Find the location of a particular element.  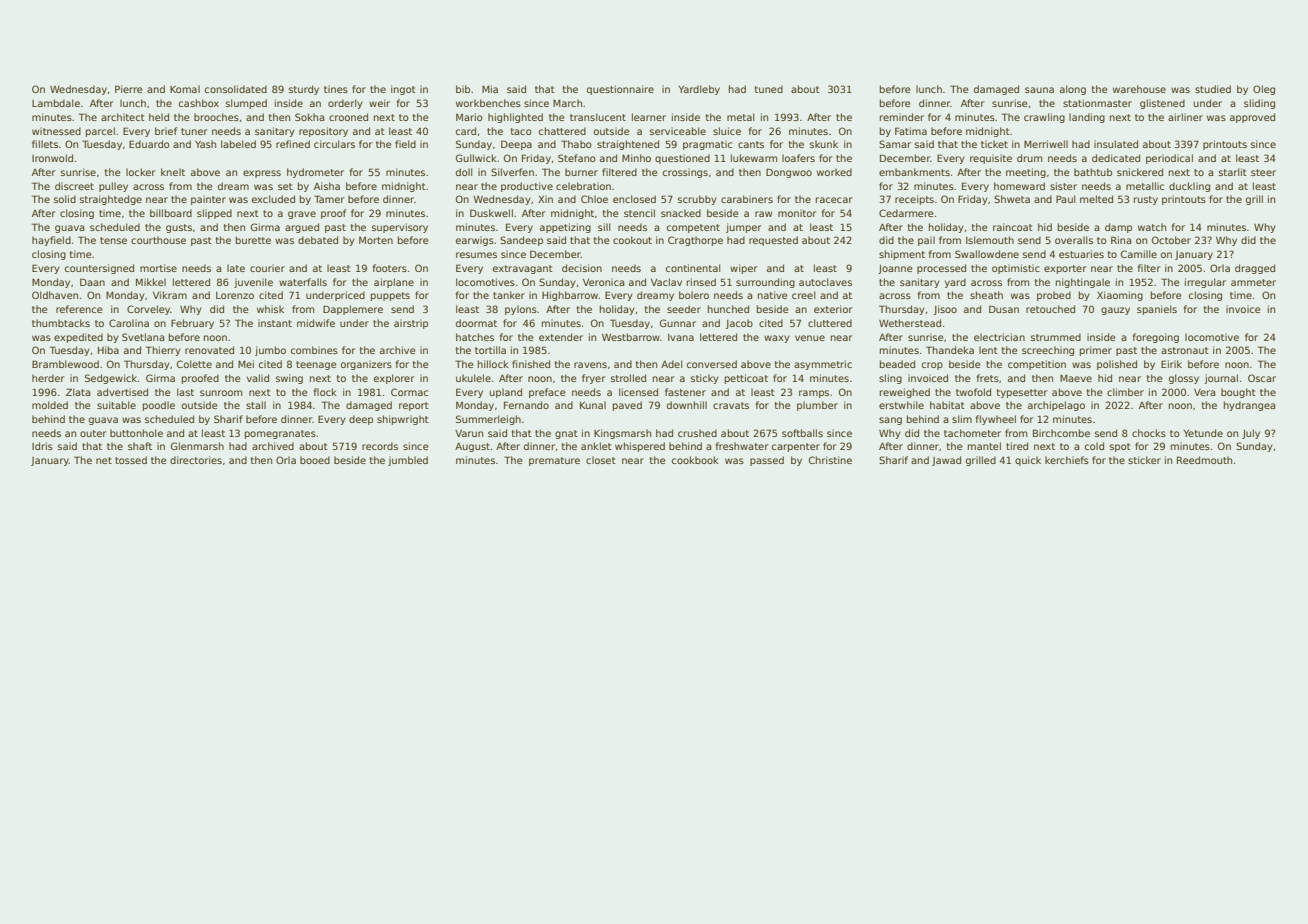

watch is located at coordinates (1152, 227).
